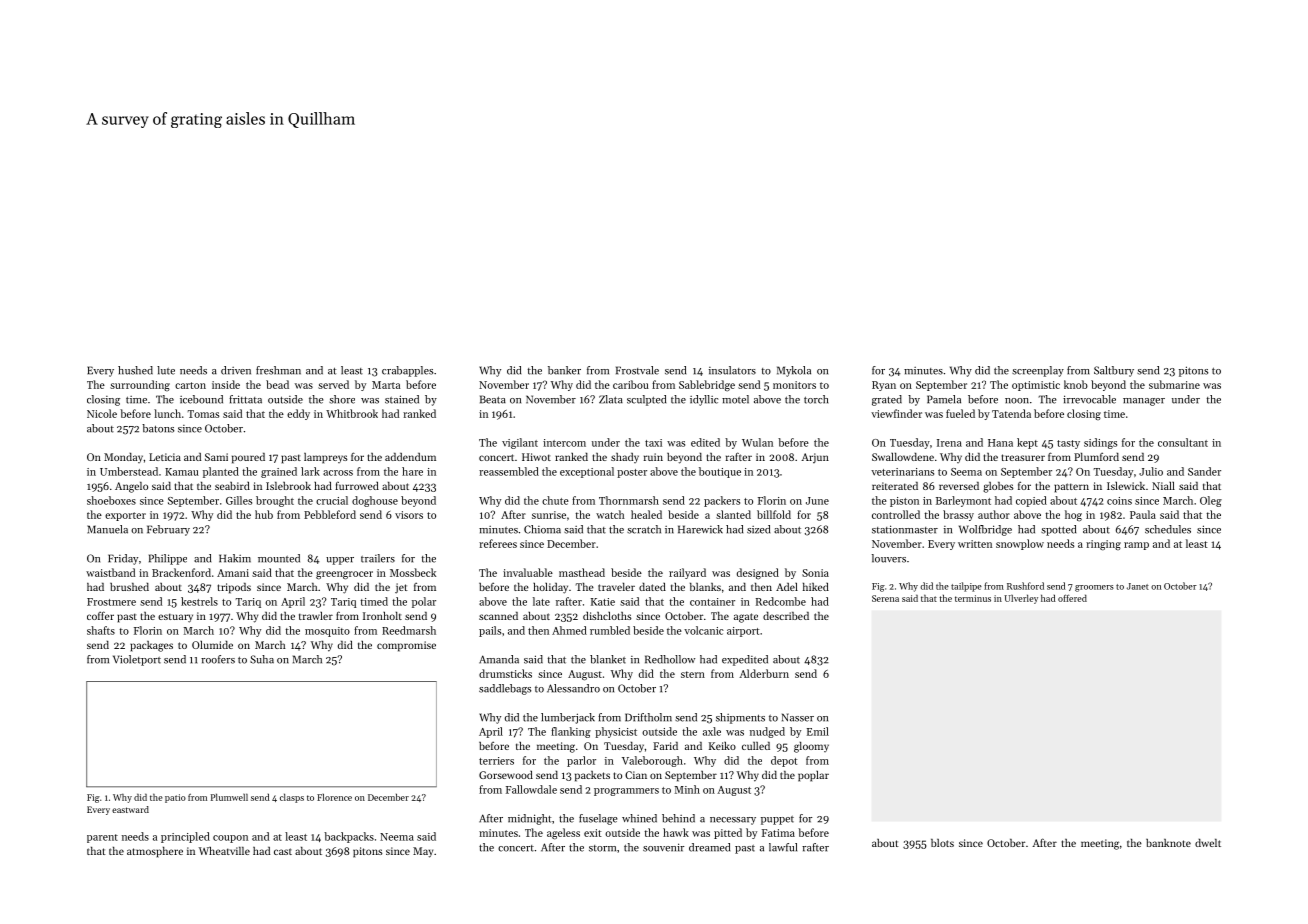 The height and width of the document is (924, 1308). Describe the element at coordinates (607, 616) in the document. I see `dishcloths` at that location.
